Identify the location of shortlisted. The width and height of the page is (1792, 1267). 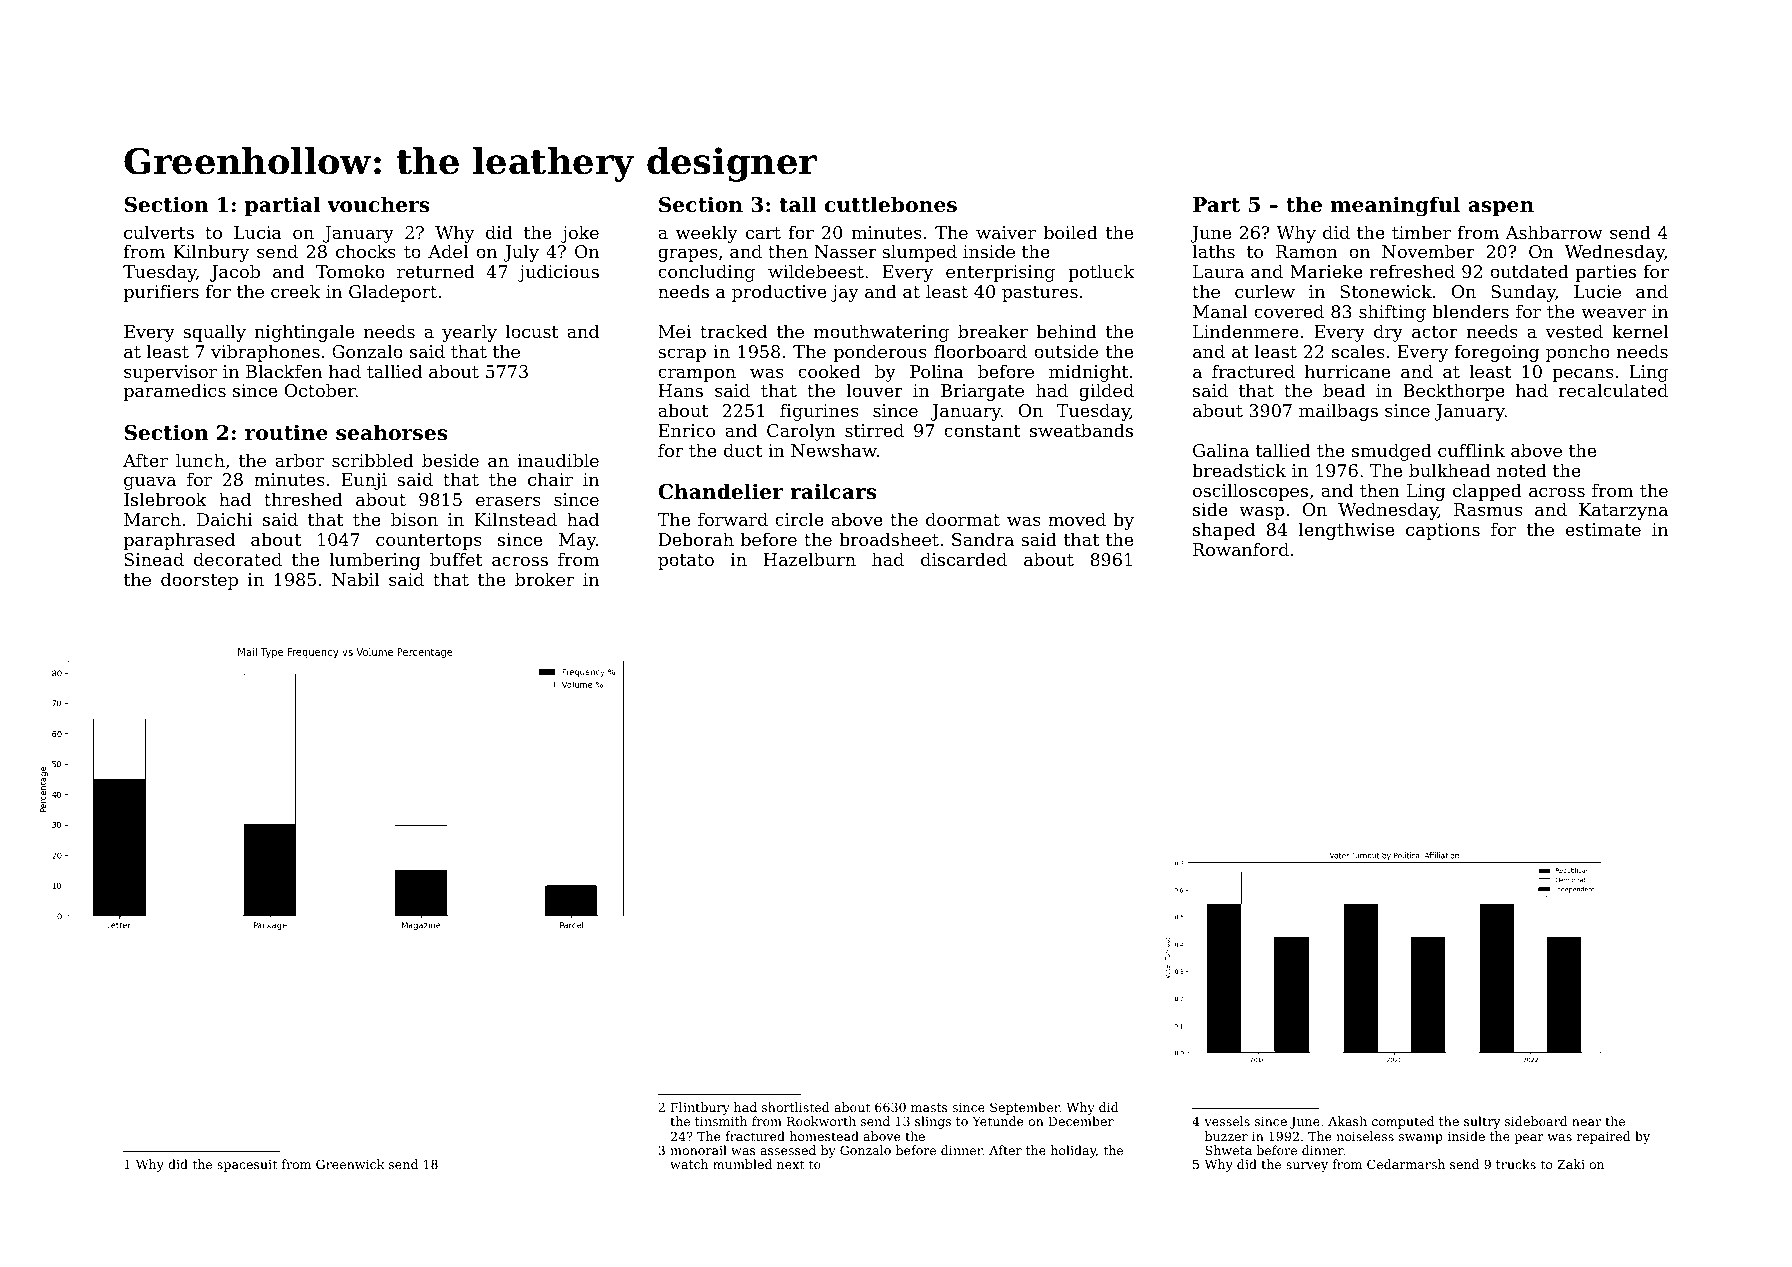
(796, 1107).
